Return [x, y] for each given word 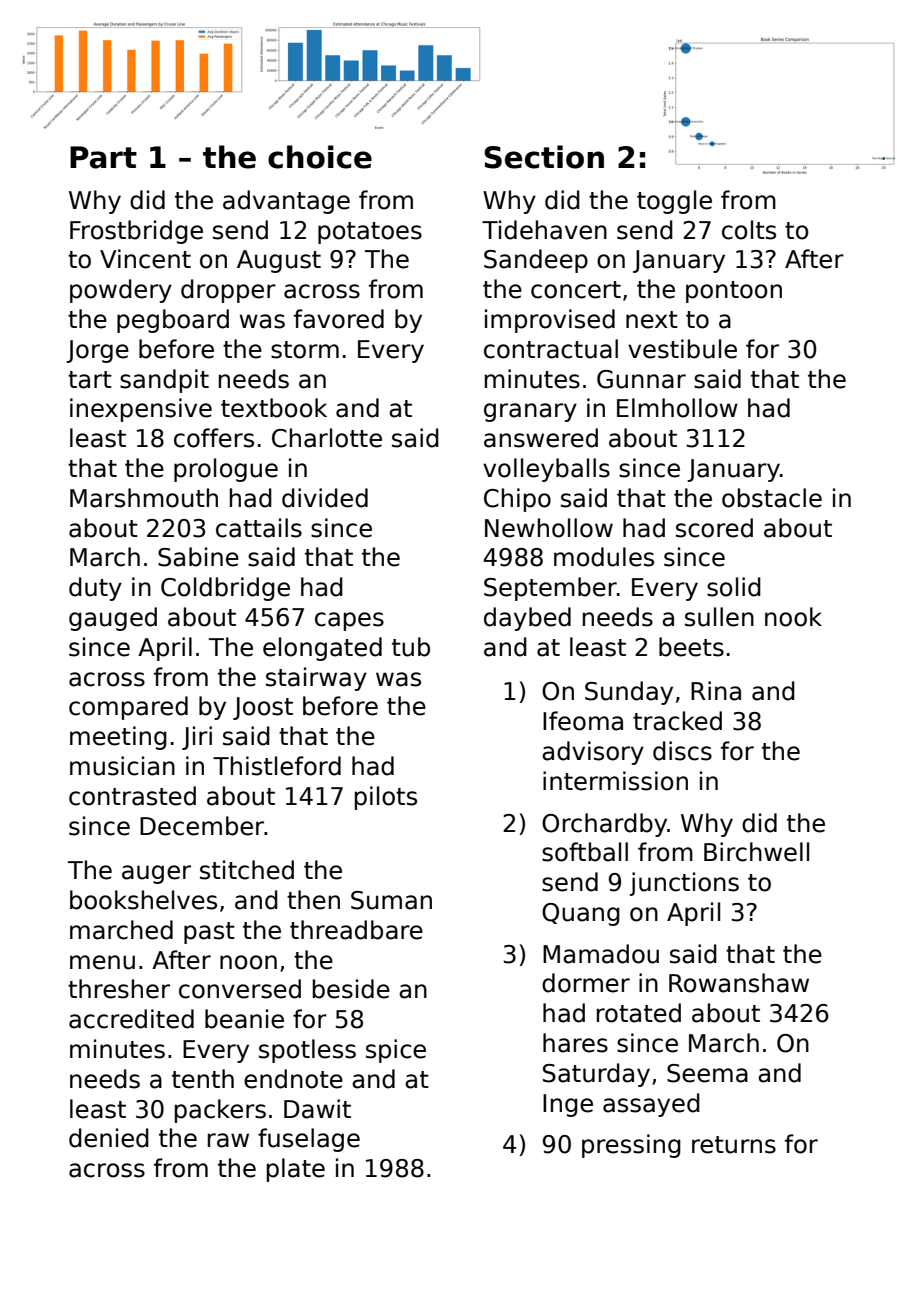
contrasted [132, 796]
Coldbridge [225, 589]
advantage [286, 202]
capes [349, 621]
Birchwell [756, 852]
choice [320, 157]
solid [734, 587]
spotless [307, 1051]
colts [749, 230]
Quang [581, 914]
